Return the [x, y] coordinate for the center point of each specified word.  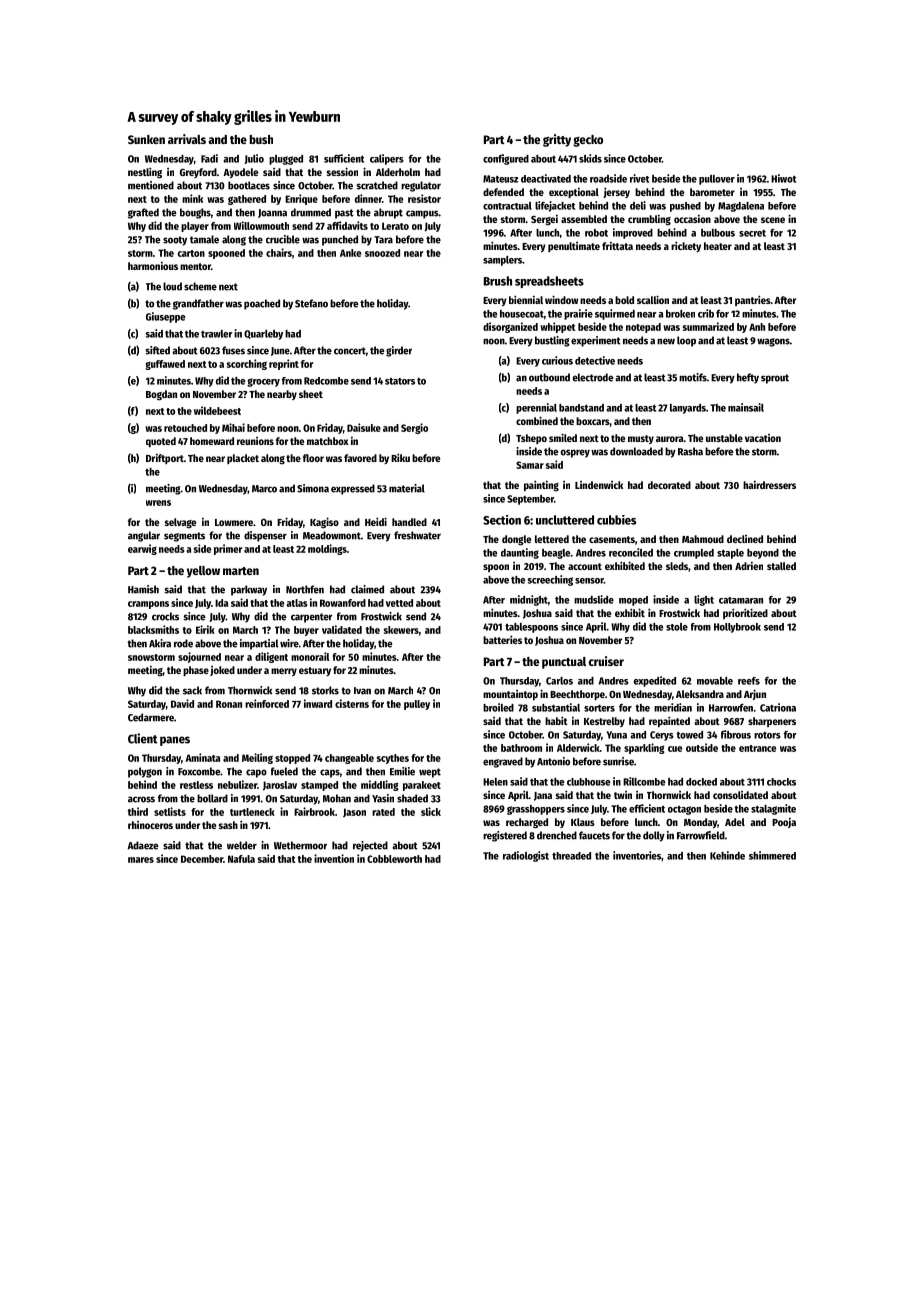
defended [503, 192]
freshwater [417, 535]
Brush [498, 281]
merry [284, 672]
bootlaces [249, 185]
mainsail [746, 407]
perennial [536, 408]
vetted [399, 603]
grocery [263, 382]
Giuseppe [165, 317]
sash [228, 825]
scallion [653, 299]
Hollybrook [737, 628]
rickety [686, 246]
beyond [763, 554]
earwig [142, 549]
